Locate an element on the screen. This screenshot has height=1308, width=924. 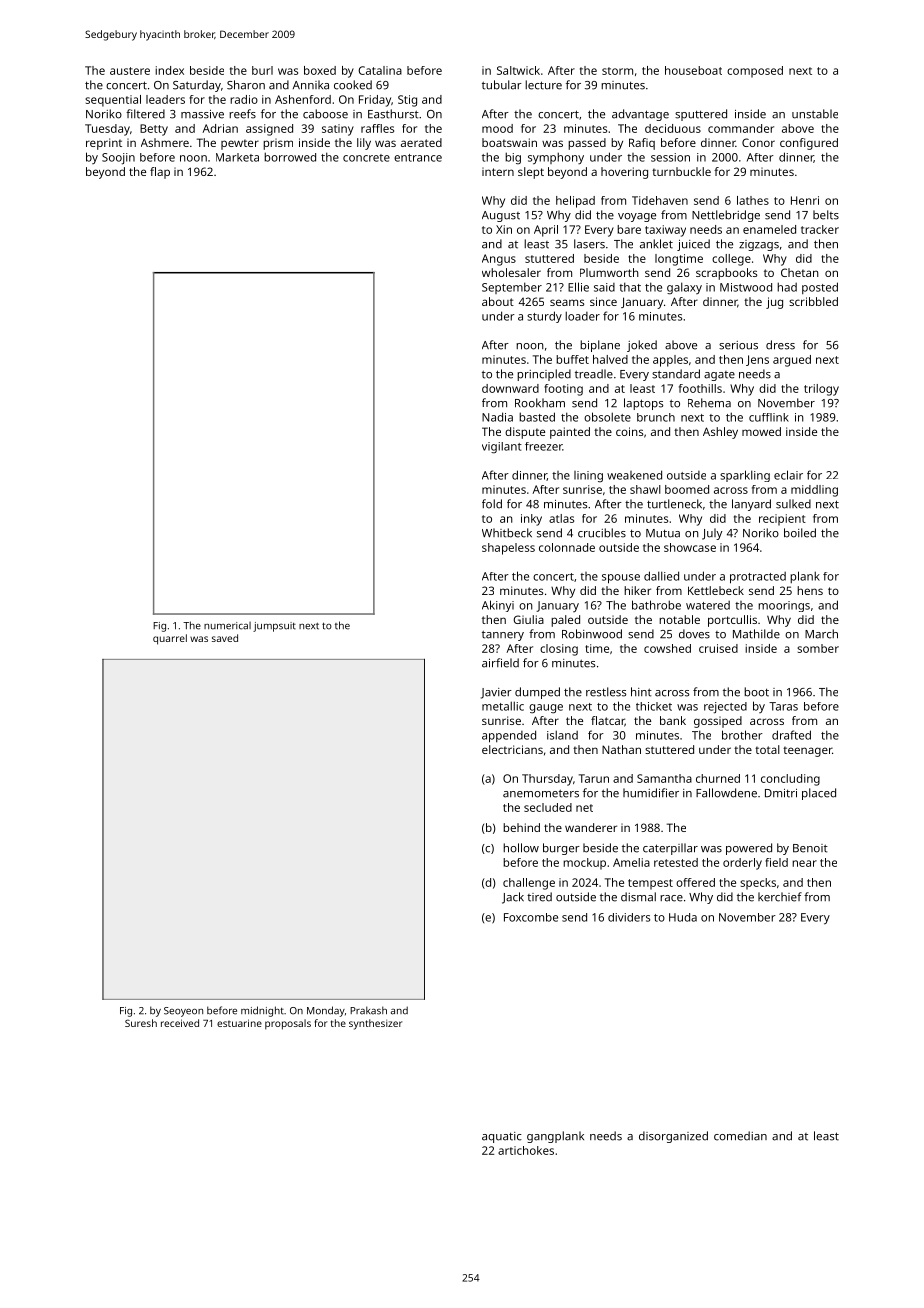
disorganized is located at coordinates (673, 1137).
